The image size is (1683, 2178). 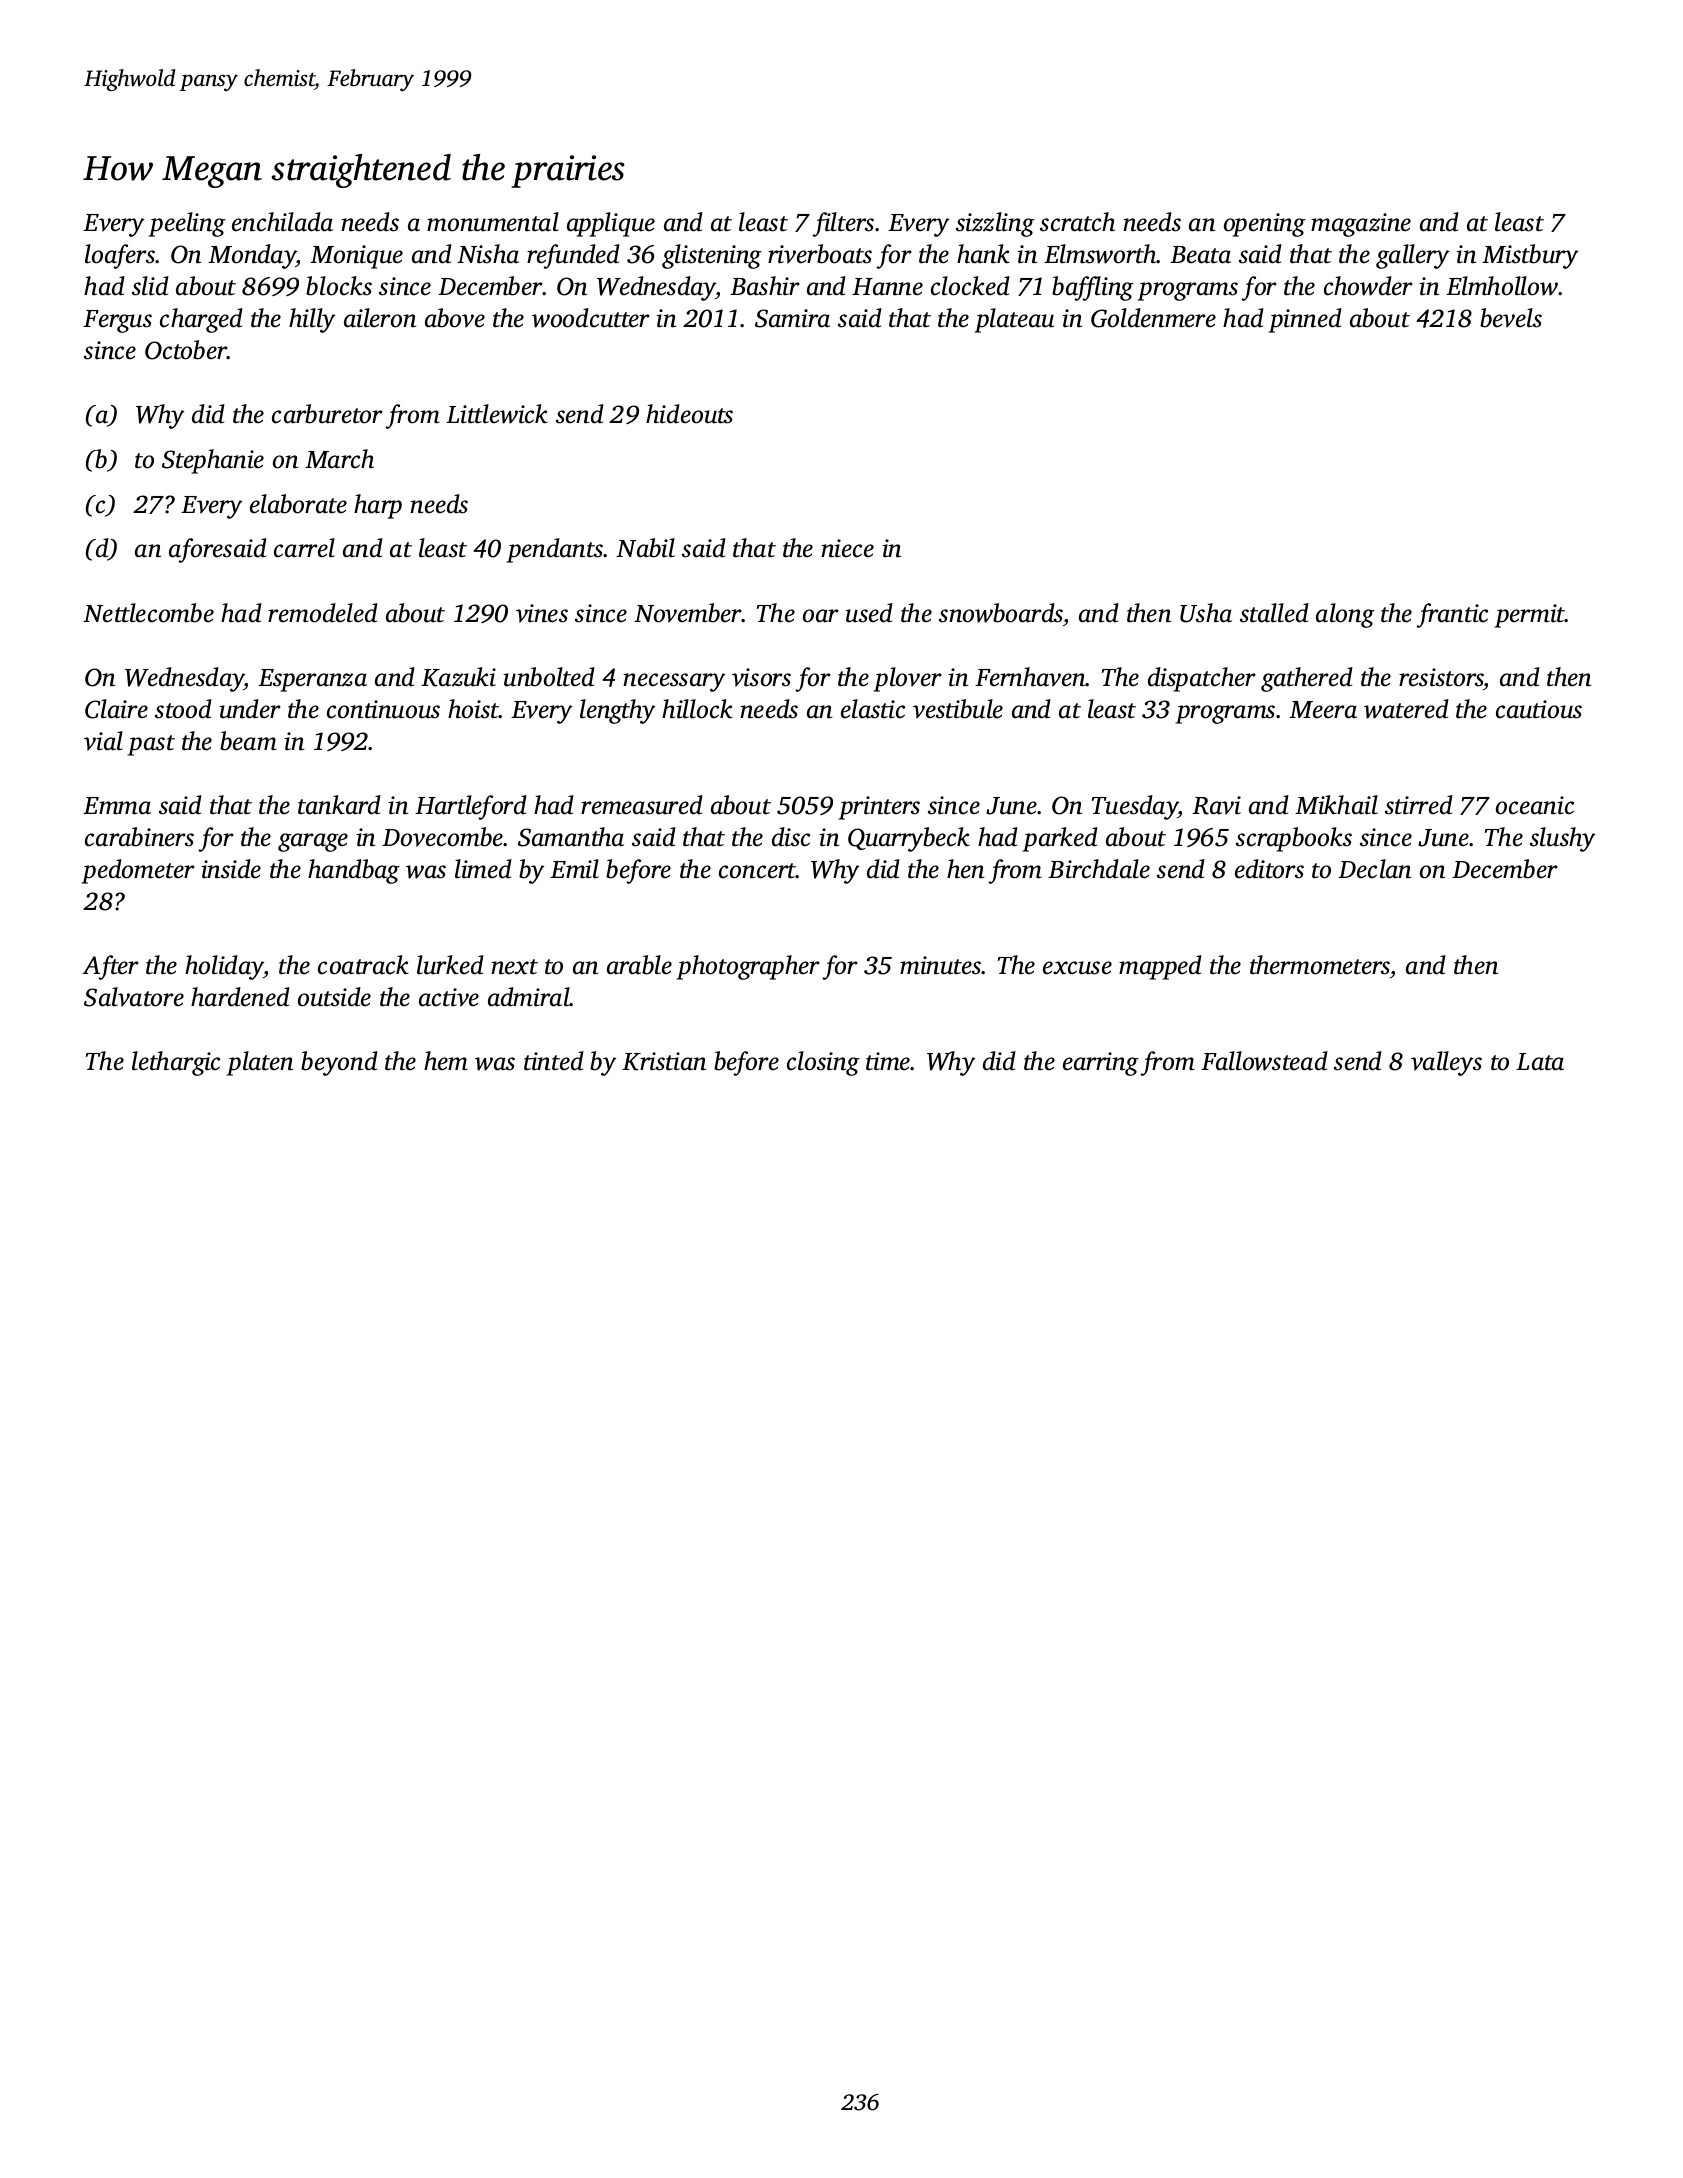 What do you see at coordinates (879, 808) in the image?
I see `printers` at bounding box center [879, 808].
